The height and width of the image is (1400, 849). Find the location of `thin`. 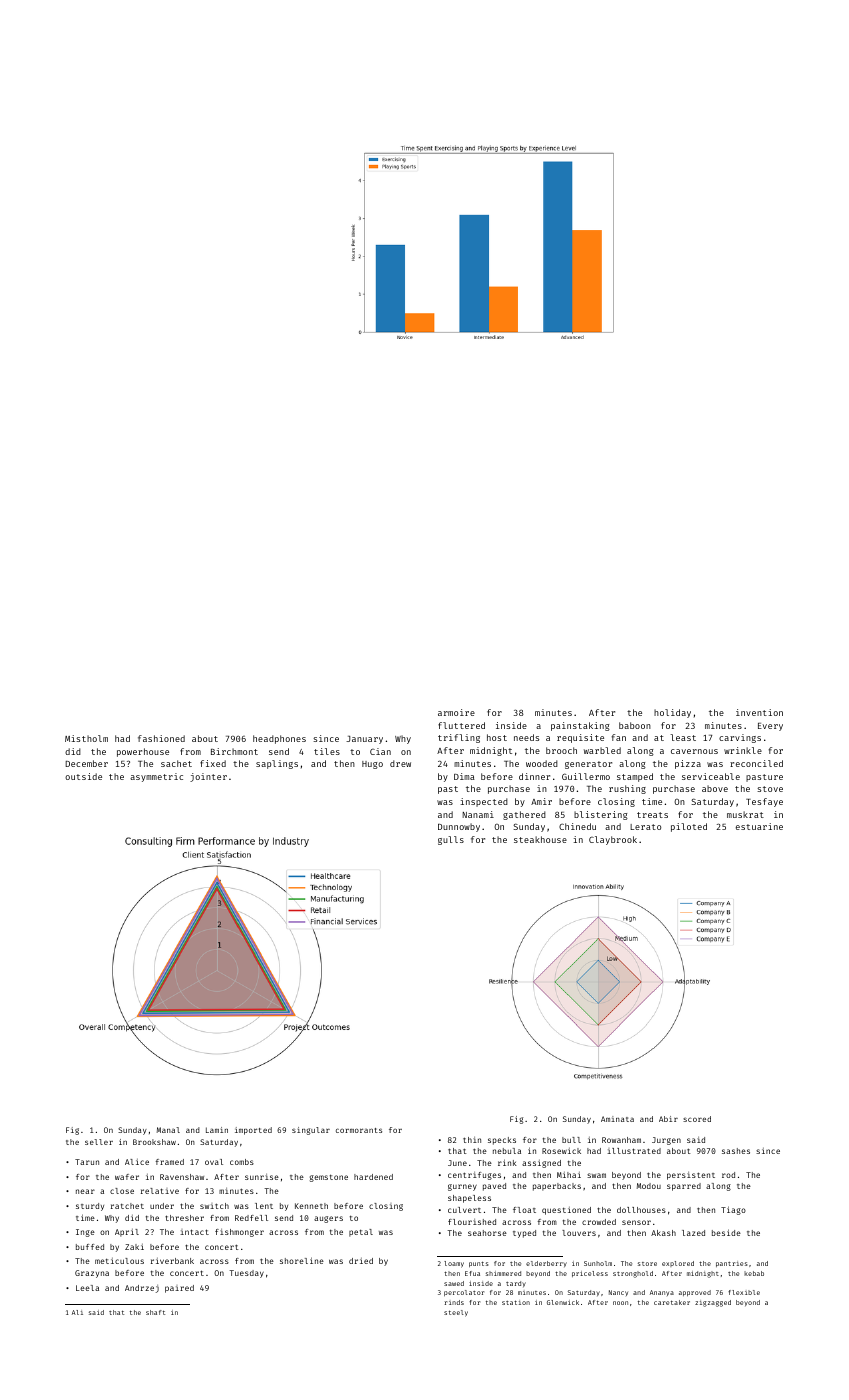

thin is located at coordinates (472, 1140).
